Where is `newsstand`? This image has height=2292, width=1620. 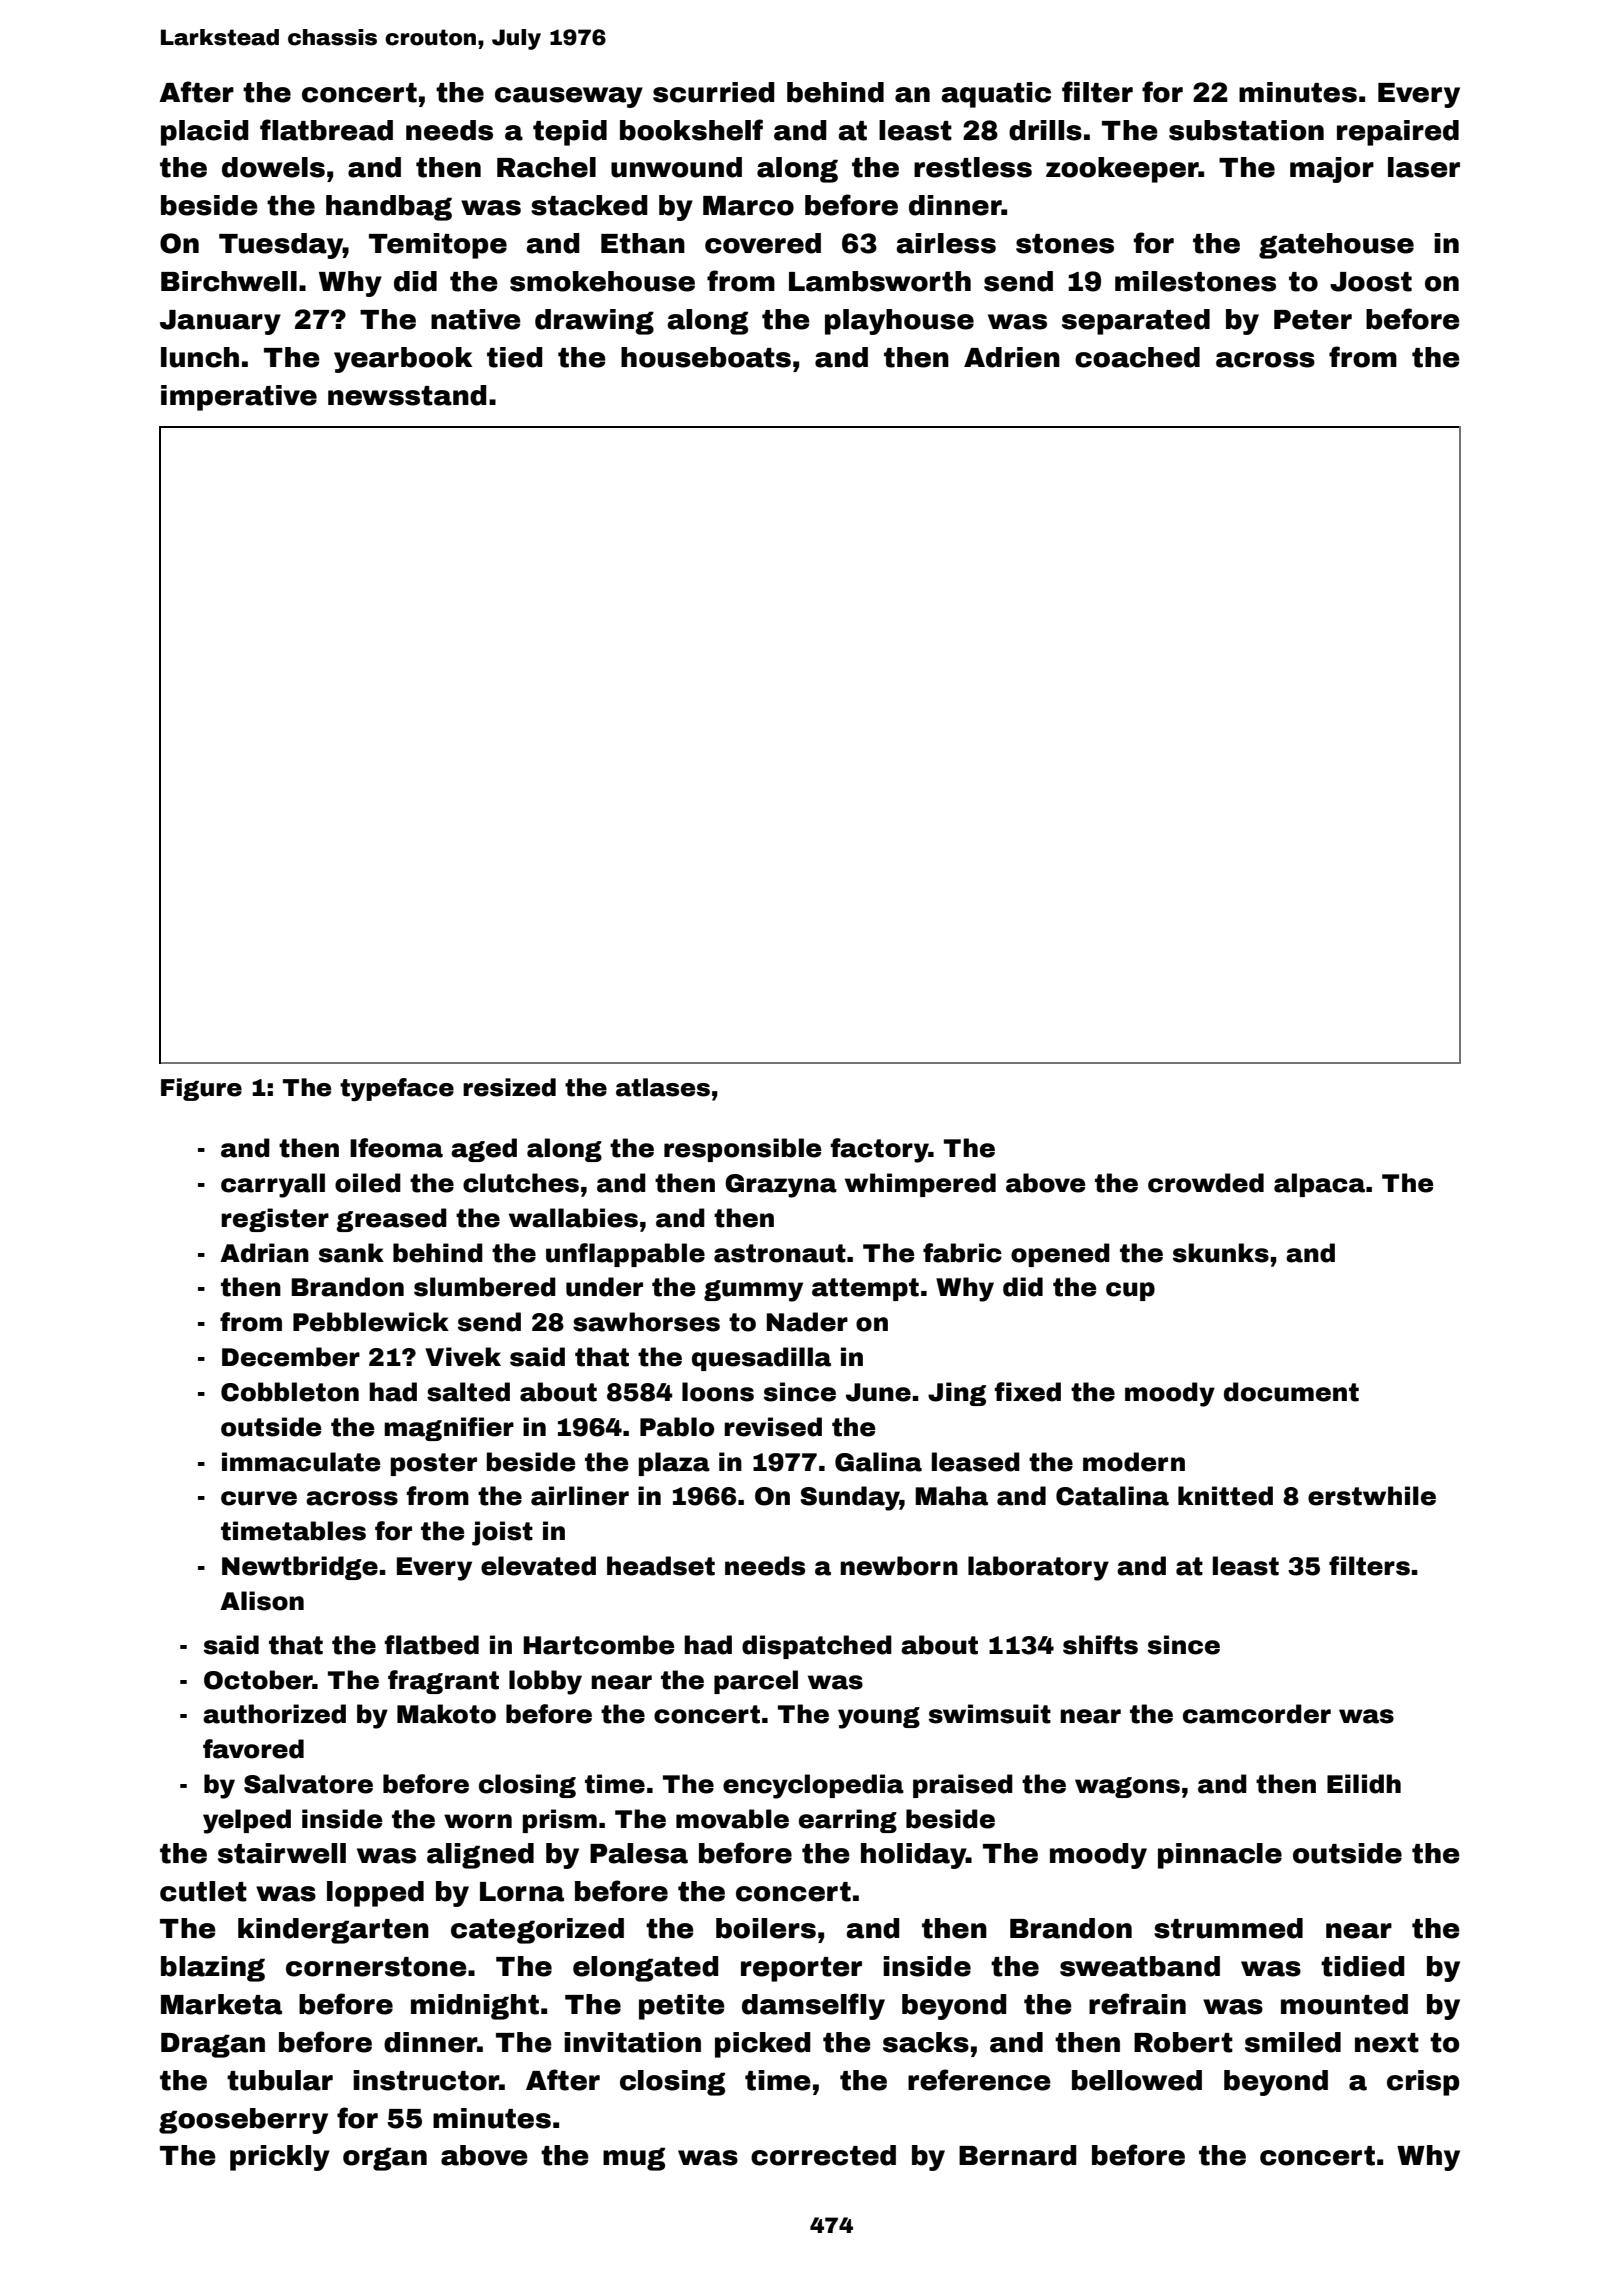
newsstand is located at coordinates (407, 395).
